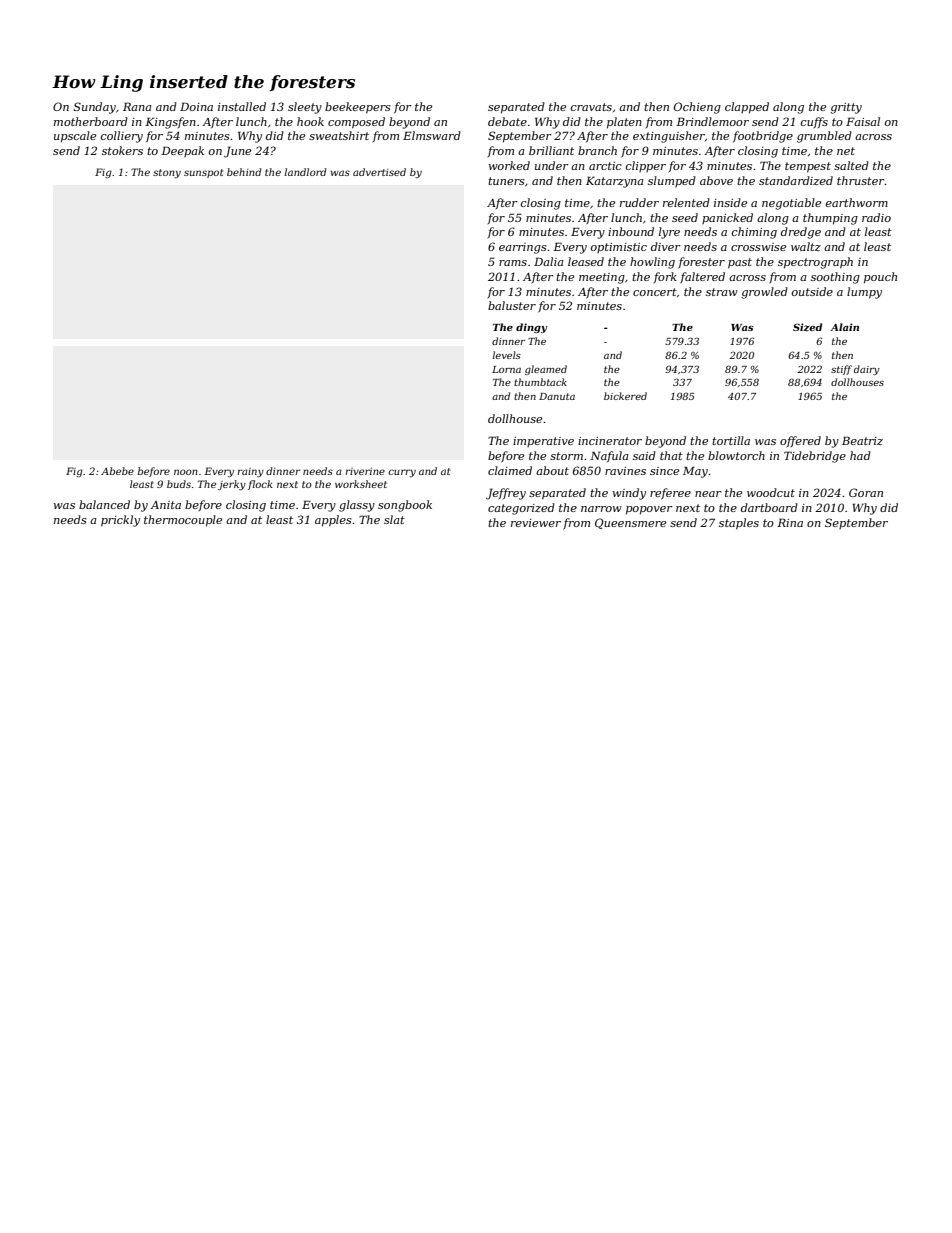 The height and width of the screenshot is (1233, 952). I want to click on baluster, so click(512, 305).
